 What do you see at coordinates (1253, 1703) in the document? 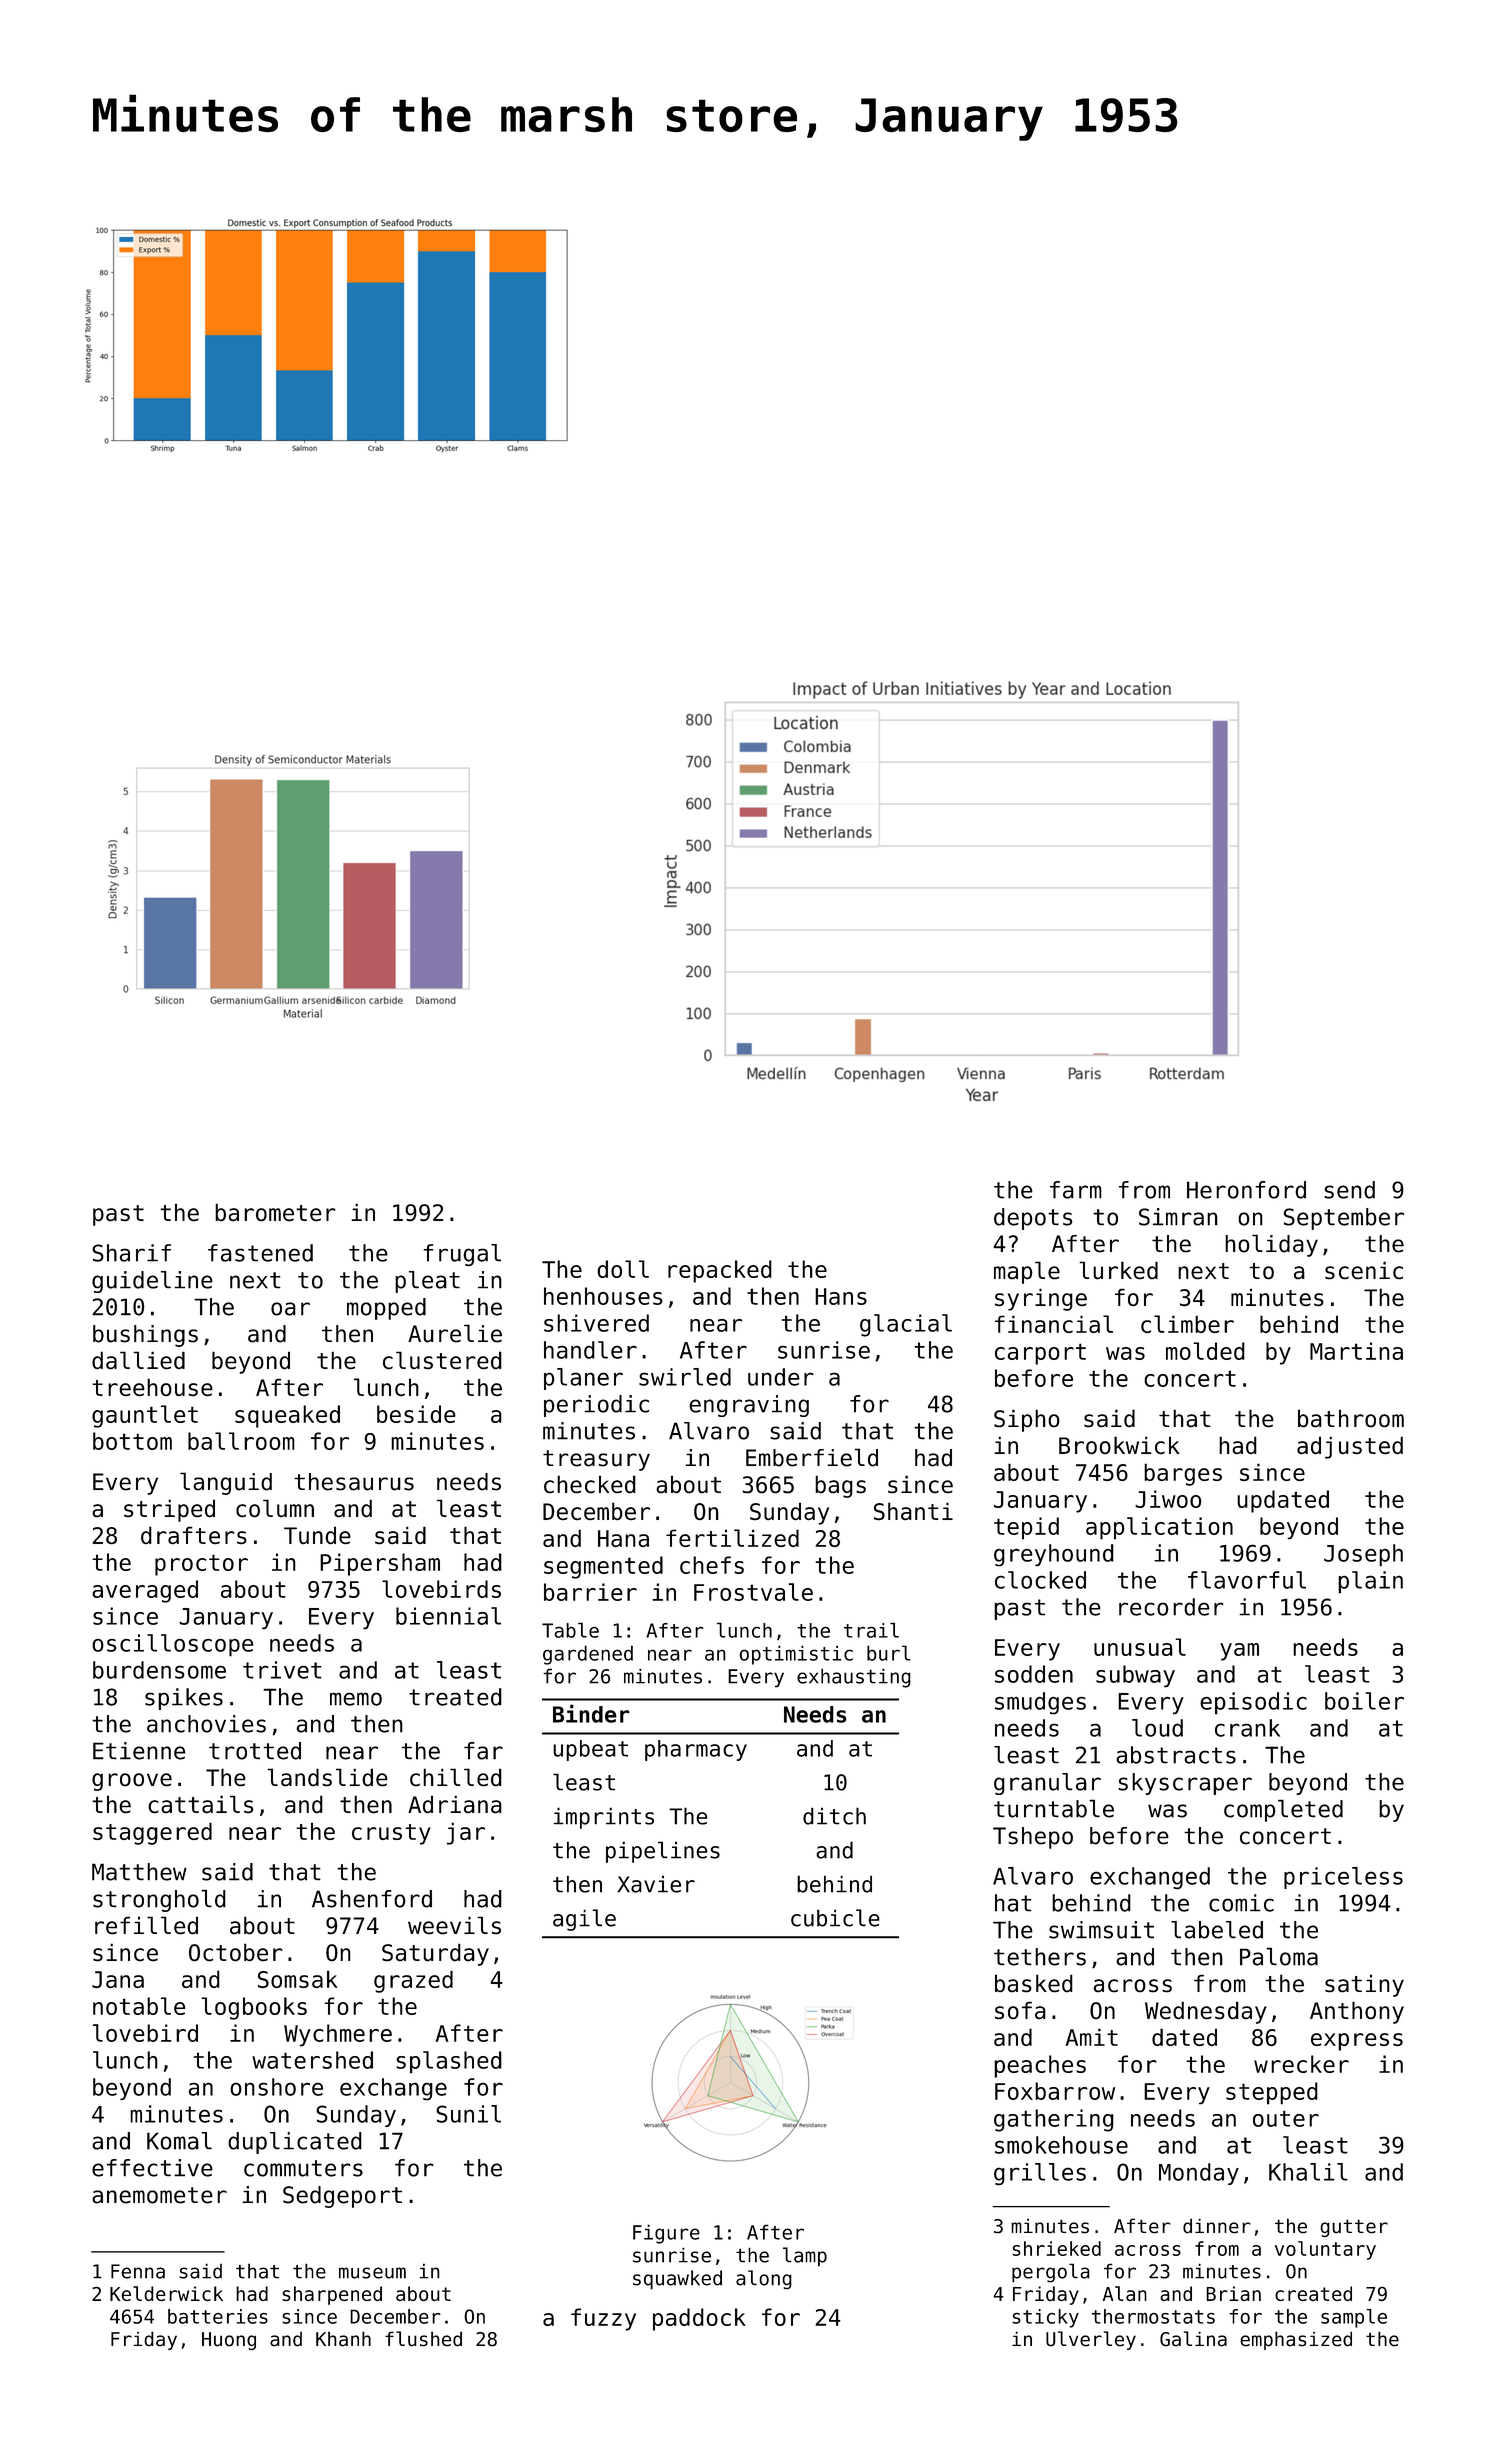
I see `episodic` at bounding box center [1253, 1703].
